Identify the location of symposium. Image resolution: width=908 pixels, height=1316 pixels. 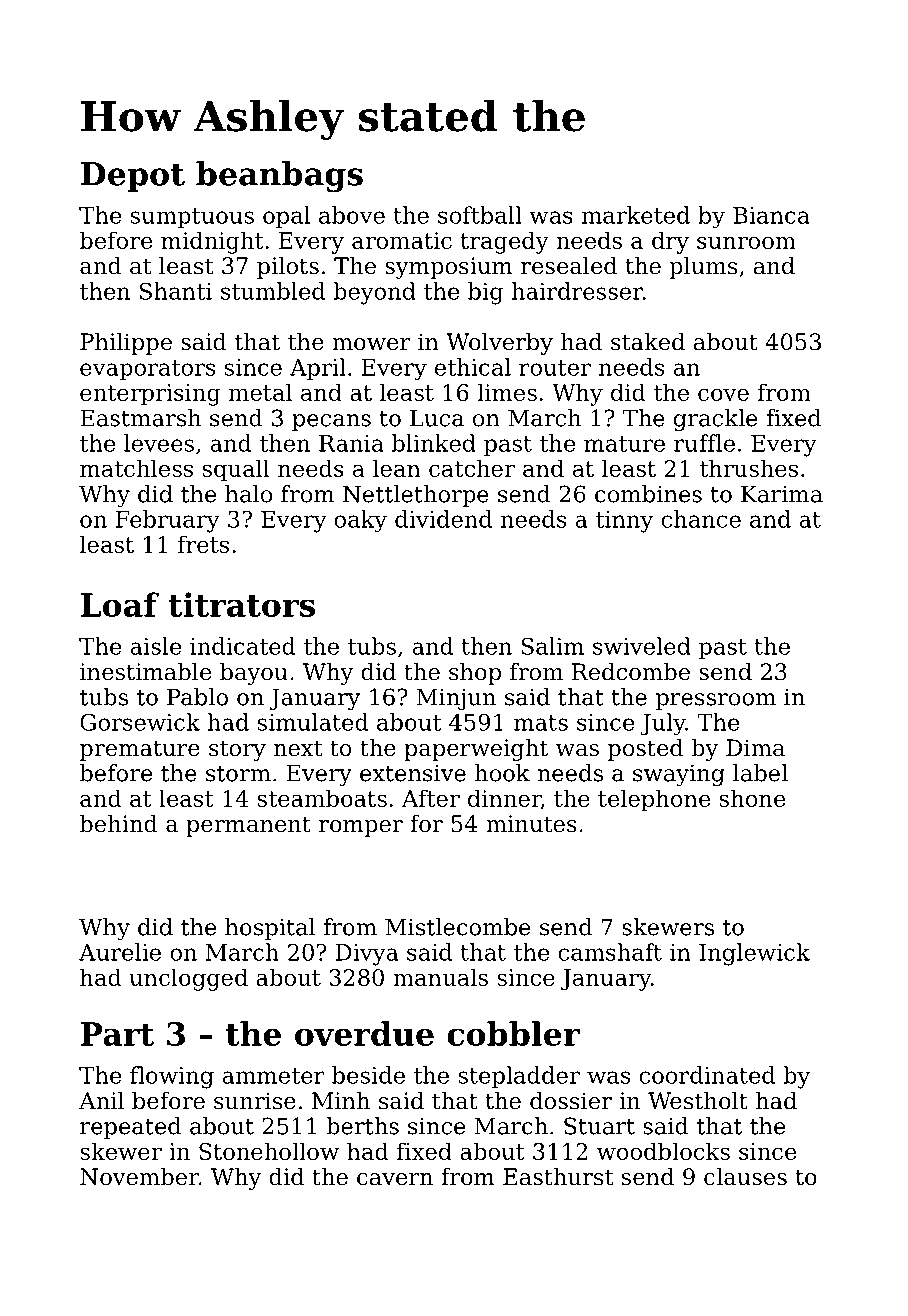
(449, 268).
